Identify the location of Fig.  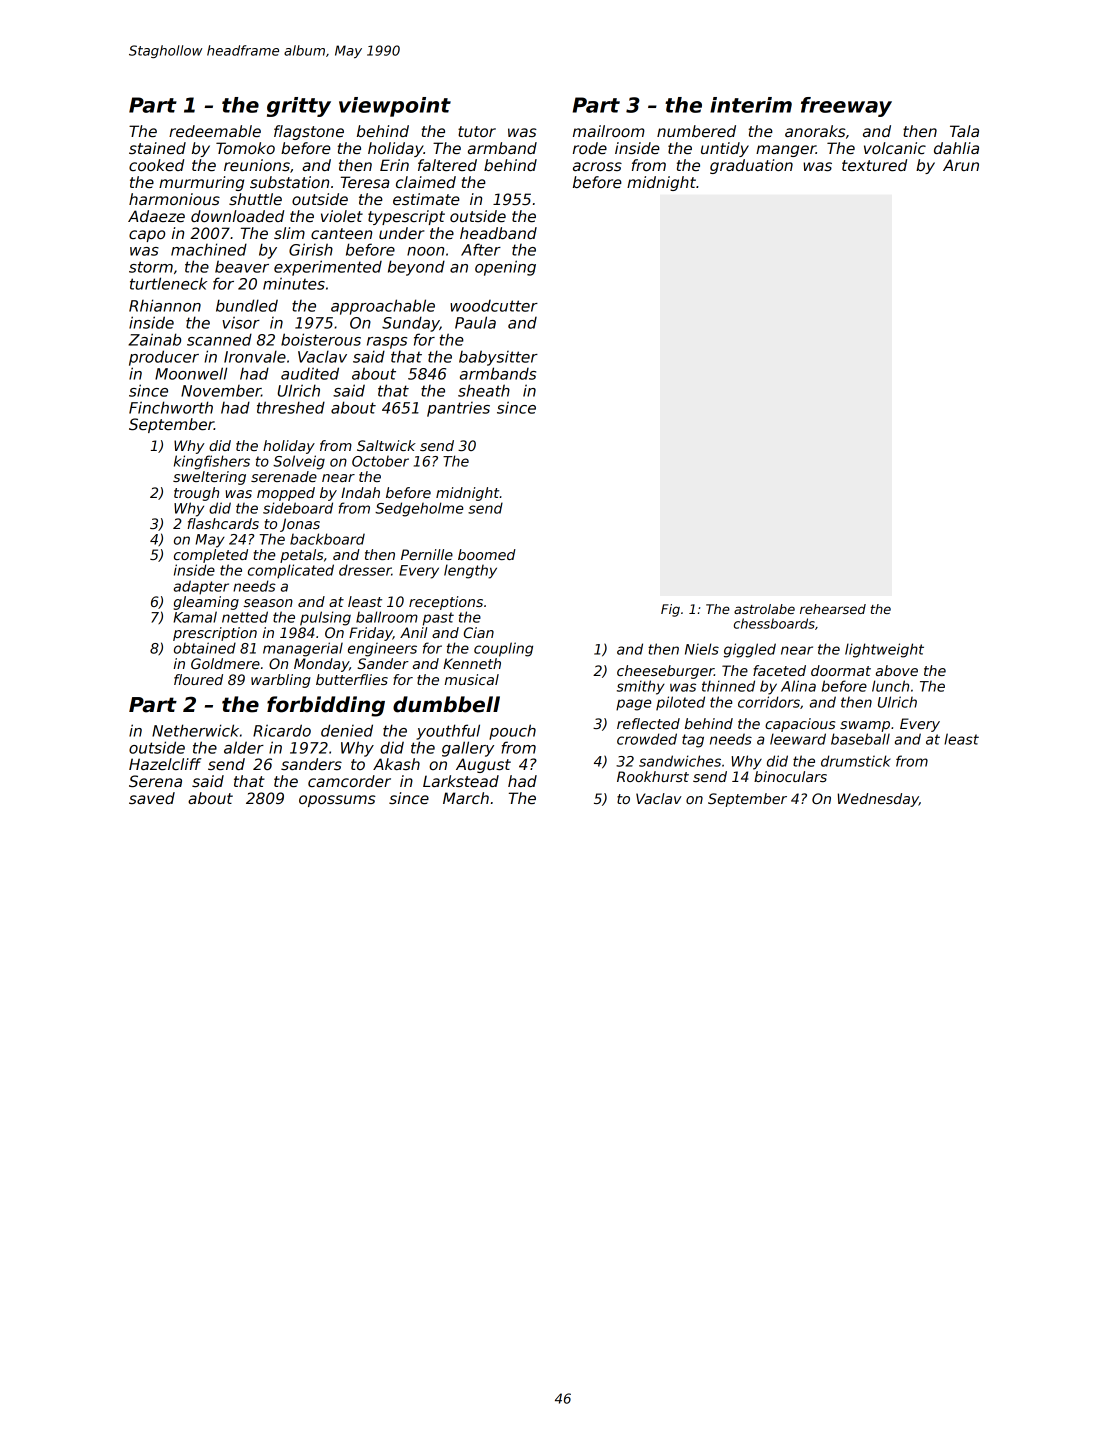
(670, 610).
